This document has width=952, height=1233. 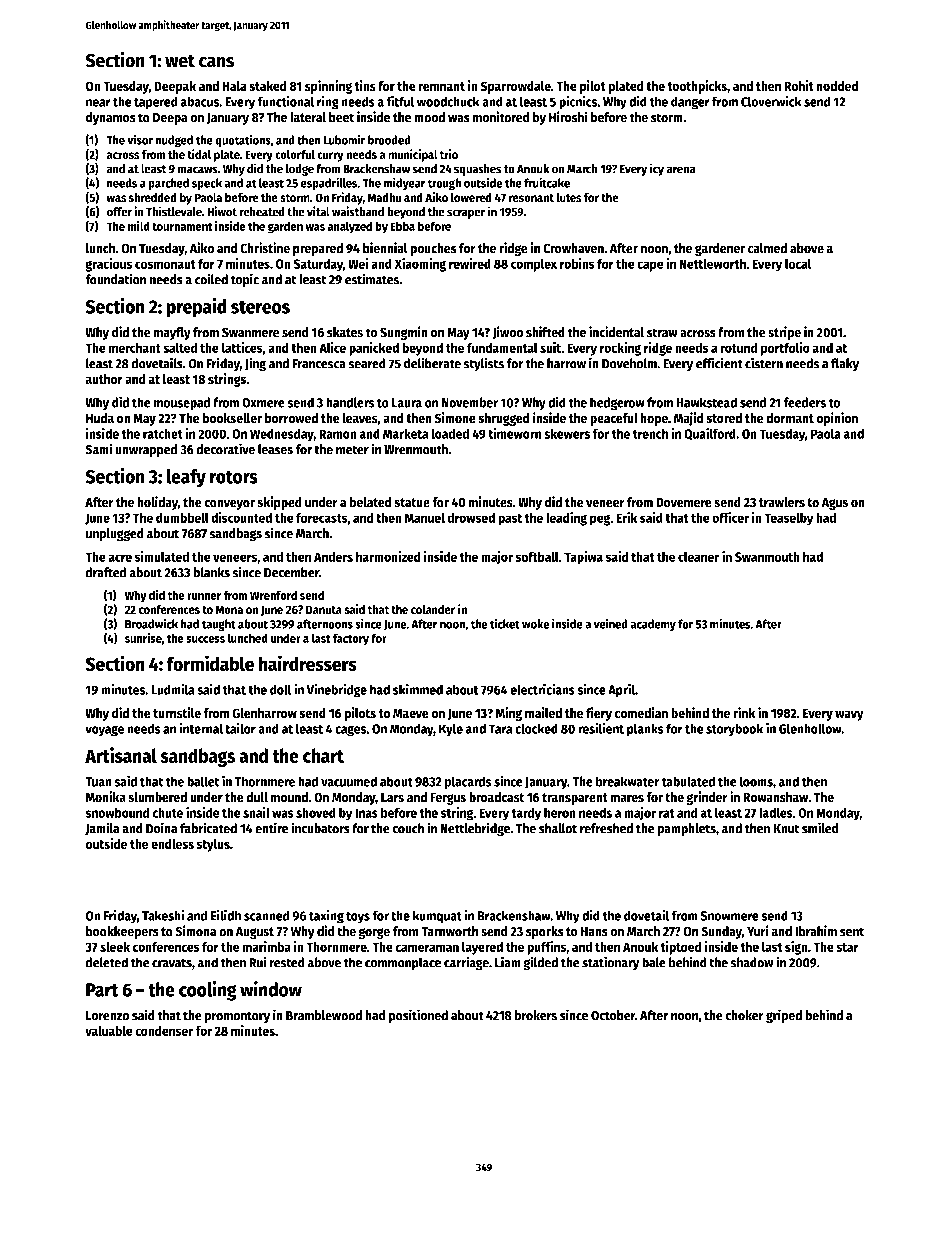 I want to click on sent, so click(x=852, y=932).
